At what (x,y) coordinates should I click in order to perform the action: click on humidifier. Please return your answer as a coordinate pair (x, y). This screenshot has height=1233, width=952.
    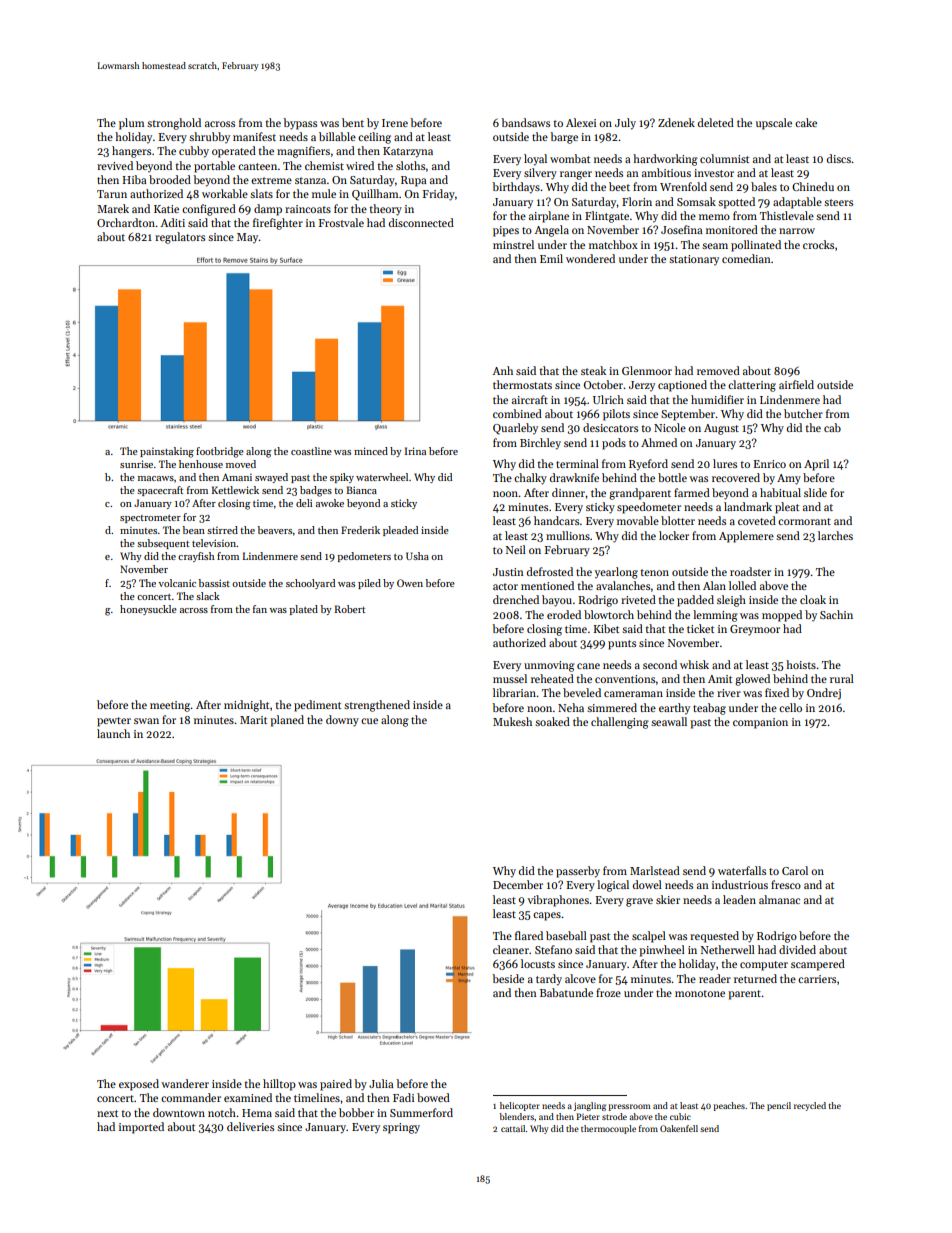
    Looking at the image, I should click on (717, 399).
